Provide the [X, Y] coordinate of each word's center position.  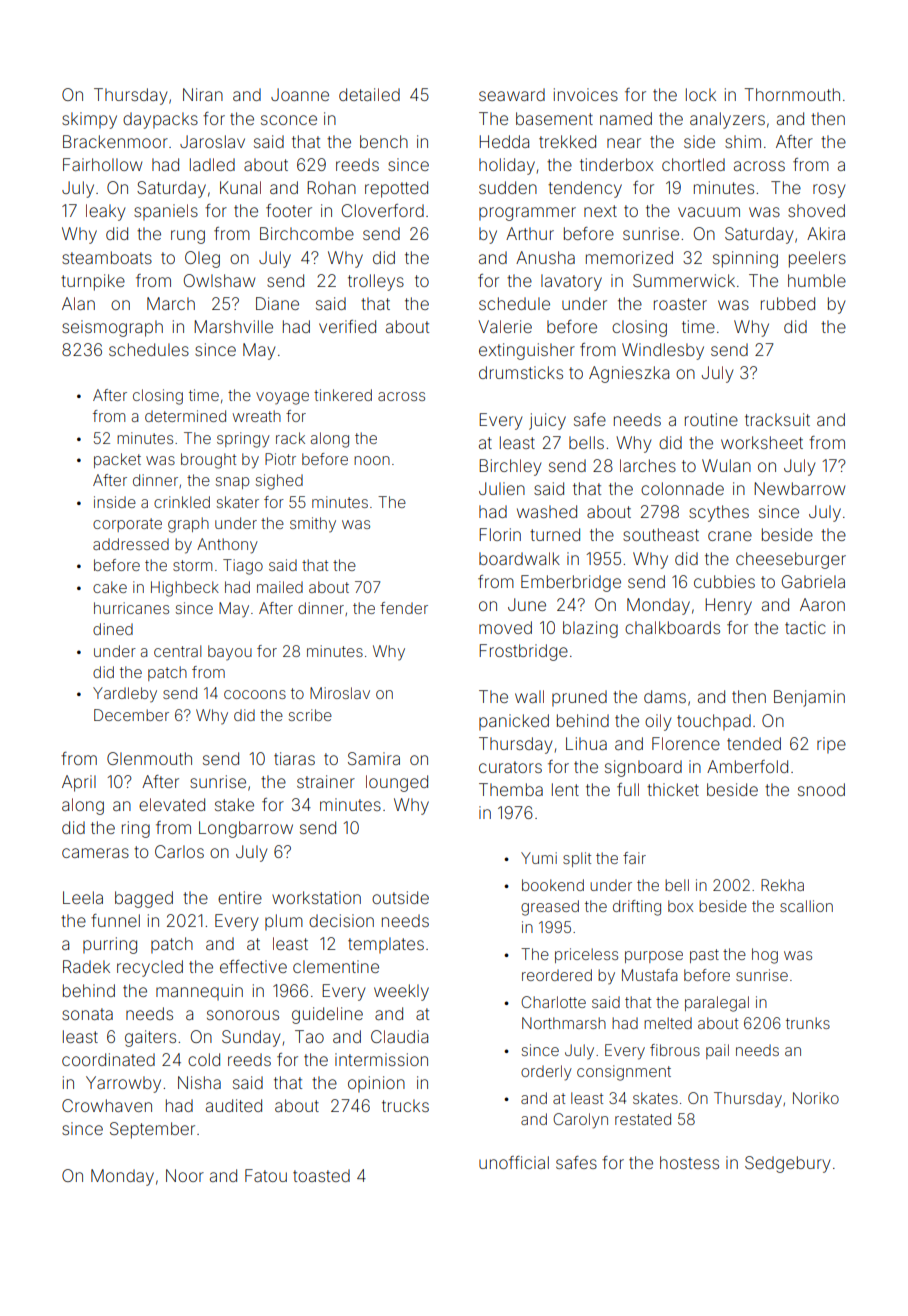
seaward [512, 94]
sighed [279, 482]
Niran [203, 94]
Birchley [510, 467]
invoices [586, 94]
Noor [185, 1175]
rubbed [788, 303]
